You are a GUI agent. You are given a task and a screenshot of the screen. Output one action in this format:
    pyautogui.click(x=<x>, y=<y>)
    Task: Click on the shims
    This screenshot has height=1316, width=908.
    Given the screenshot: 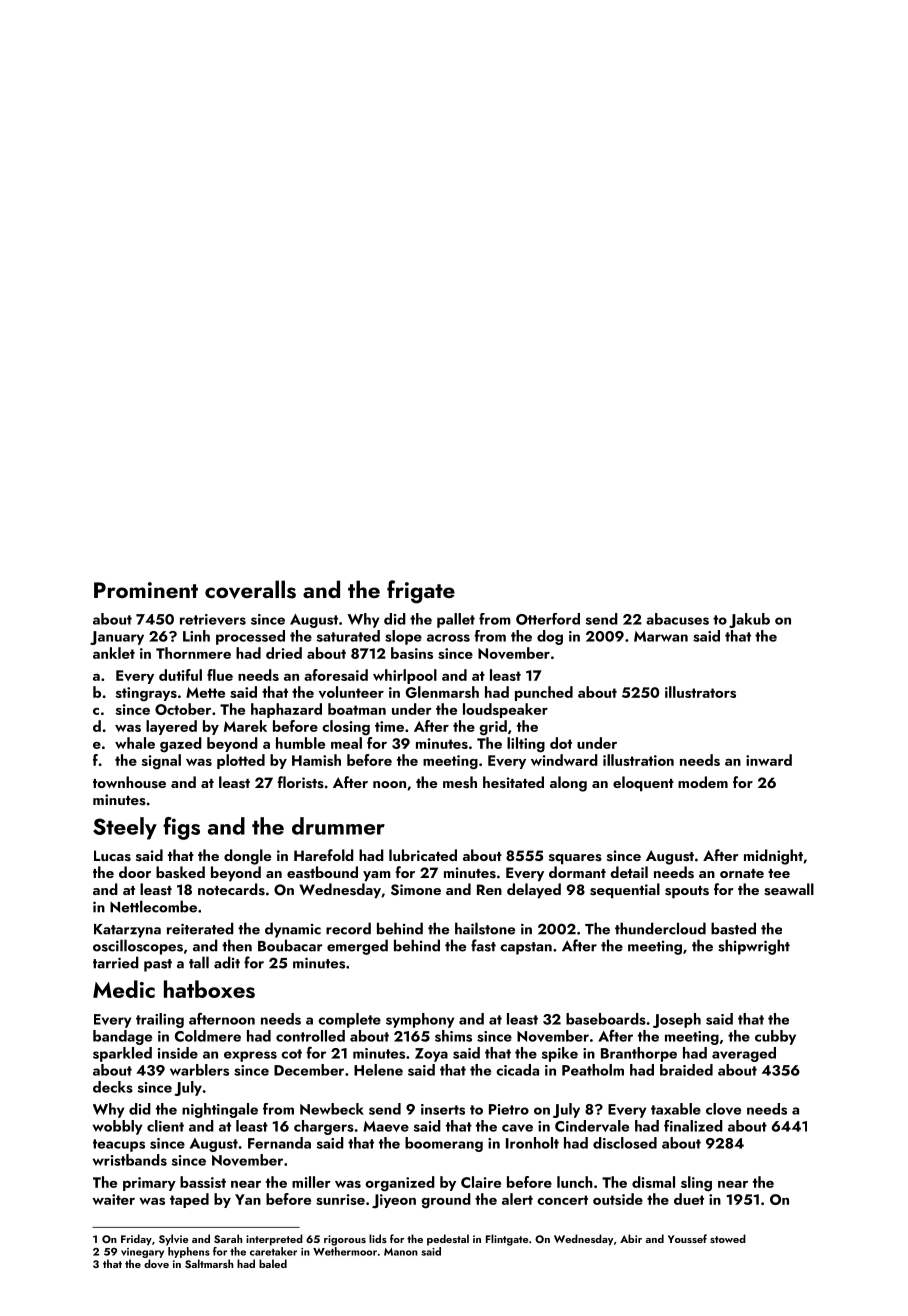 What is the action you would take?
    pyautogui.click(x=453, y=1036)
